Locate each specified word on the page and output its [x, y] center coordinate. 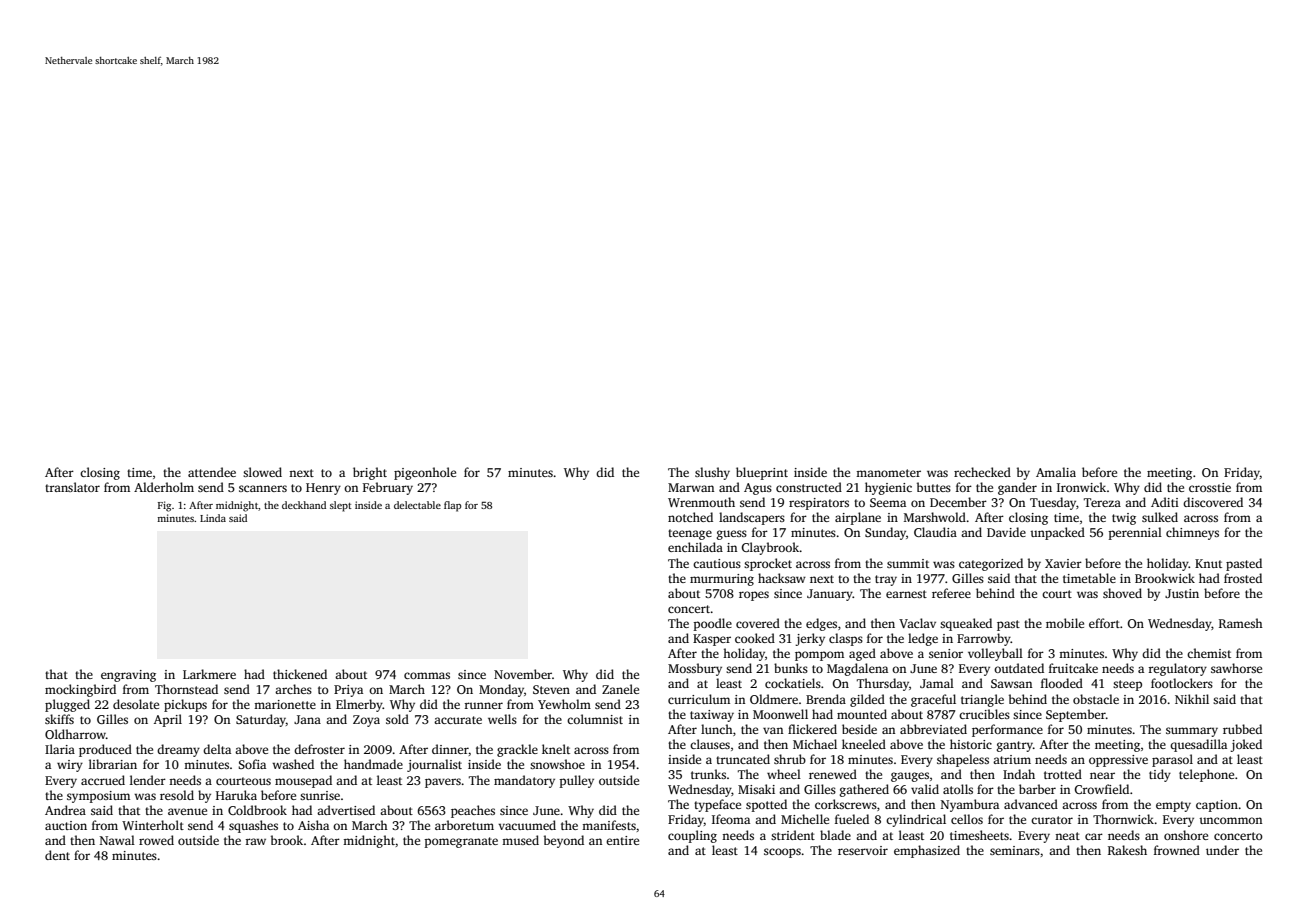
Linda [213, 518]
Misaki [756, 789]
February [388, 488]
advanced [1031, 804]
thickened [300, 674]
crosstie [1210, 487]
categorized [991, 564]
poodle [712, 624]
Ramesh [1241, 623]
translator [72, 487]
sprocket [768, 564]
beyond [564, 841]
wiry [70, 766]
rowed [156, 840]
